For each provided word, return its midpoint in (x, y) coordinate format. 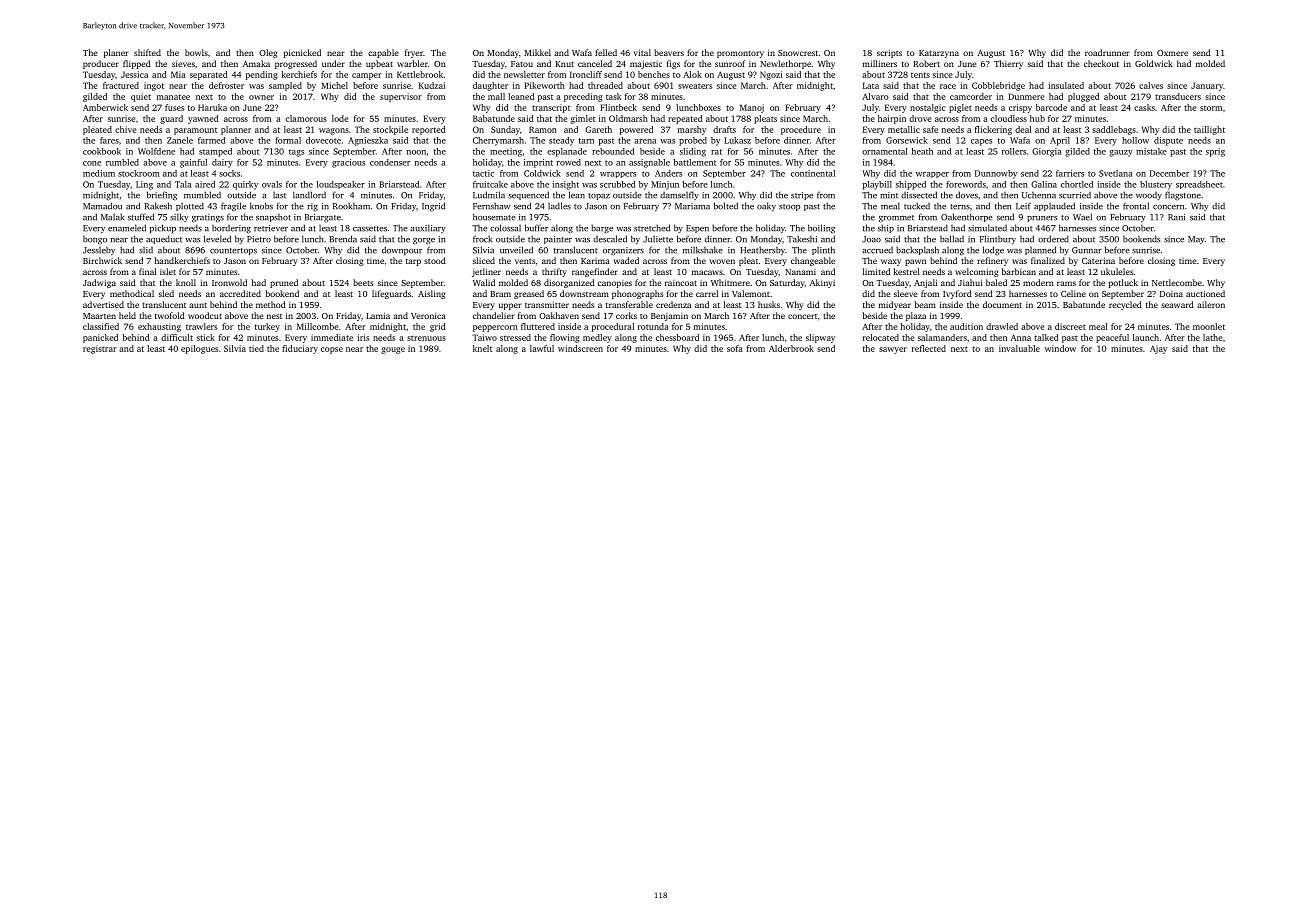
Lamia (378, 315)
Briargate (323, 218)
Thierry (1008, 64)
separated (209, 75)
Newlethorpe (785, 64)
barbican (1019, 271)
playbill (877, 185)
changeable (813, 261)
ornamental (885, 151)
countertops (233, 251)
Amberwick (105, 107)
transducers (1178, 96)
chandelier (494, 315)
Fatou (522, 64)
